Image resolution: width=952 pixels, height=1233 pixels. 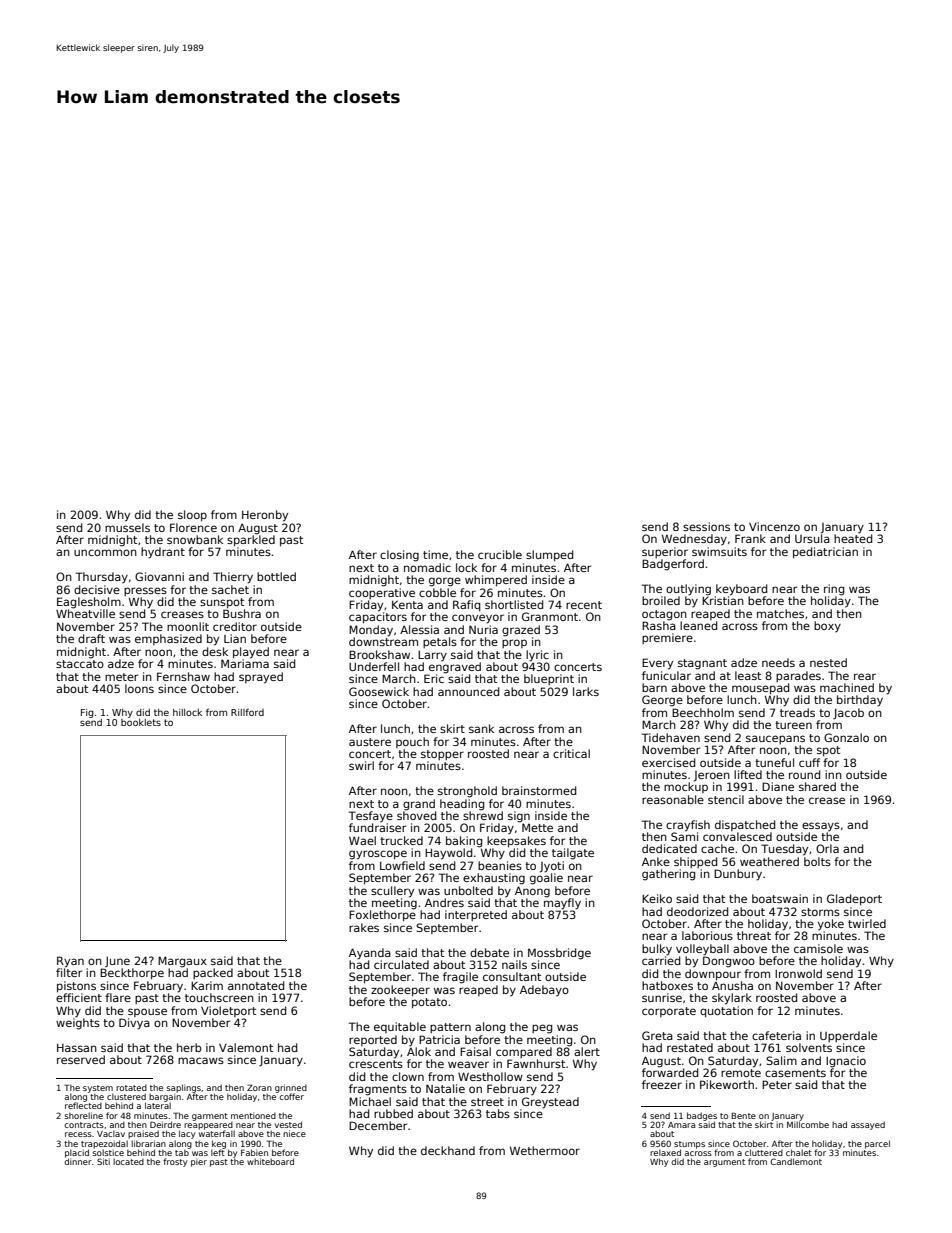 What do you see at coordinates (288, 1124) in the image?
I see `vested` at bounding box center [288, 1124].
